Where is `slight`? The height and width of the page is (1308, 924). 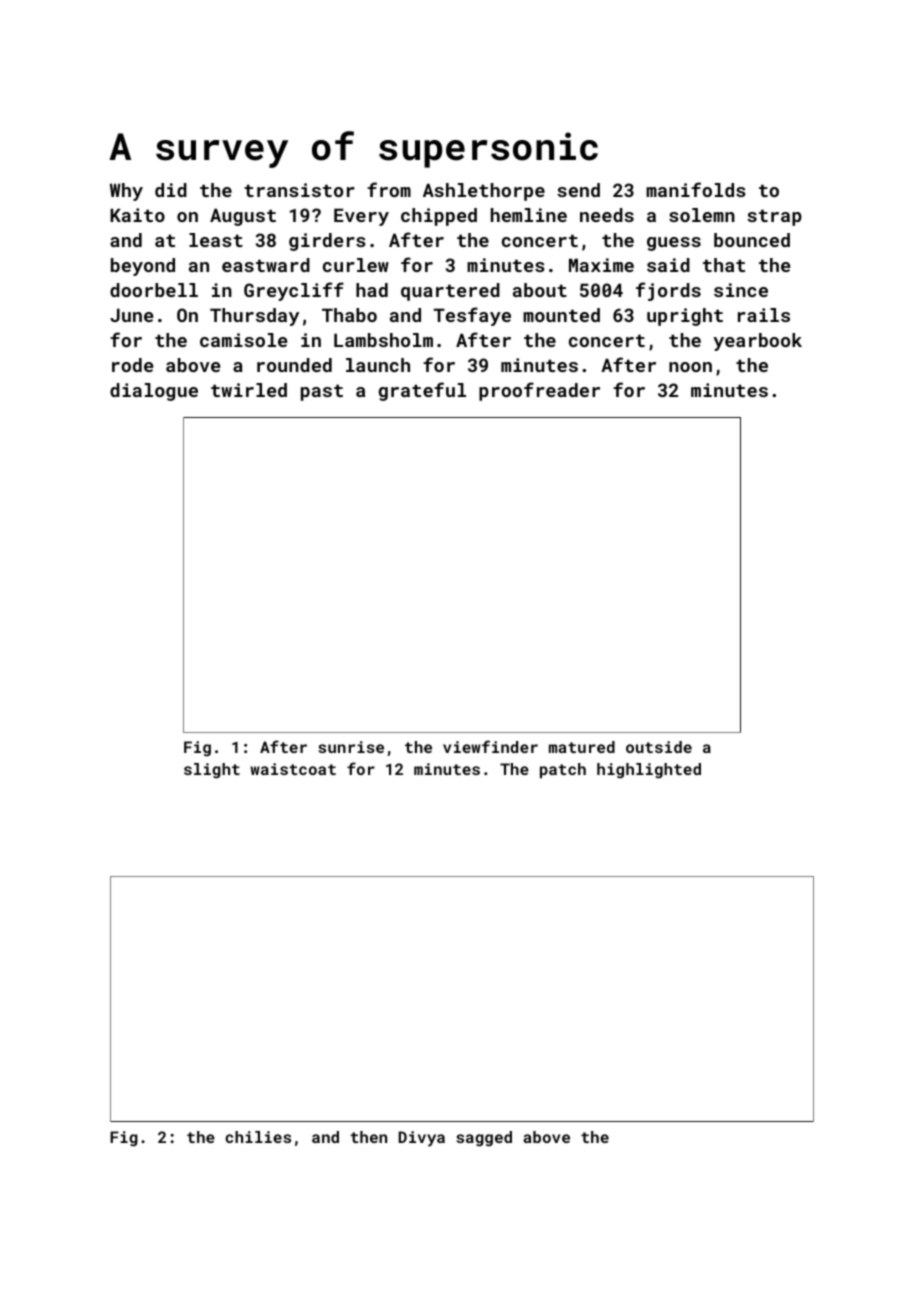 slight is located at coordinates (212, 771).
